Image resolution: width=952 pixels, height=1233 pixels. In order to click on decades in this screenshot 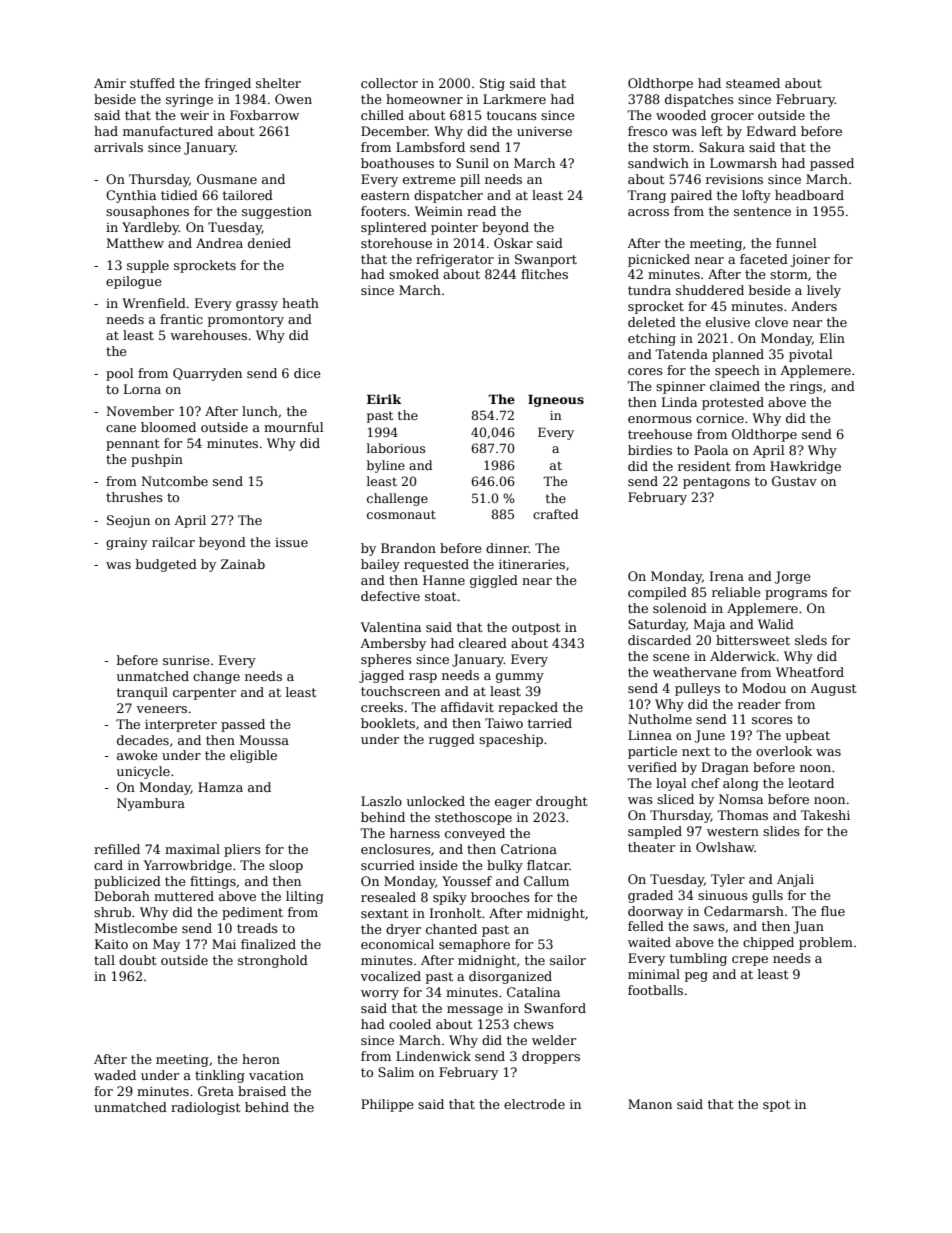, I will do `click(143, 740)`.
